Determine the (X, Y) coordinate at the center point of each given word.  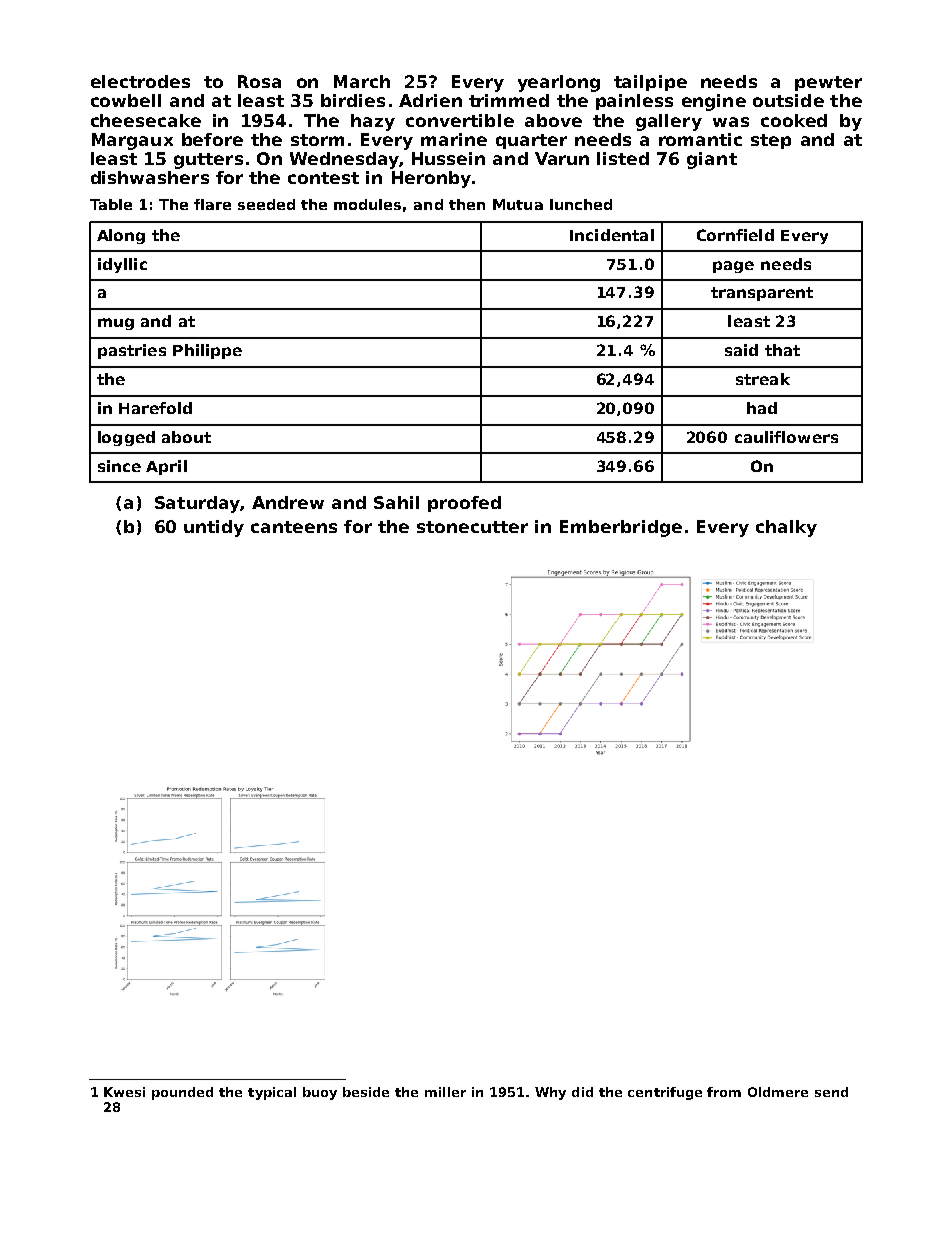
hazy (373, 122)
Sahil (396, 502)
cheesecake (146, 120)
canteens (294, 527)
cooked (794, 120)
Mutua (518, 204)
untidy (214, 528)
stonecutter (472, 527)
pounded (182, 1093)
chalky (786, 528)
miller (445, 1092)
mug (116, 324)
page (733, 267)
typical (272, 1093)
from (724, 1092)
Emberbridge (621, 528)
